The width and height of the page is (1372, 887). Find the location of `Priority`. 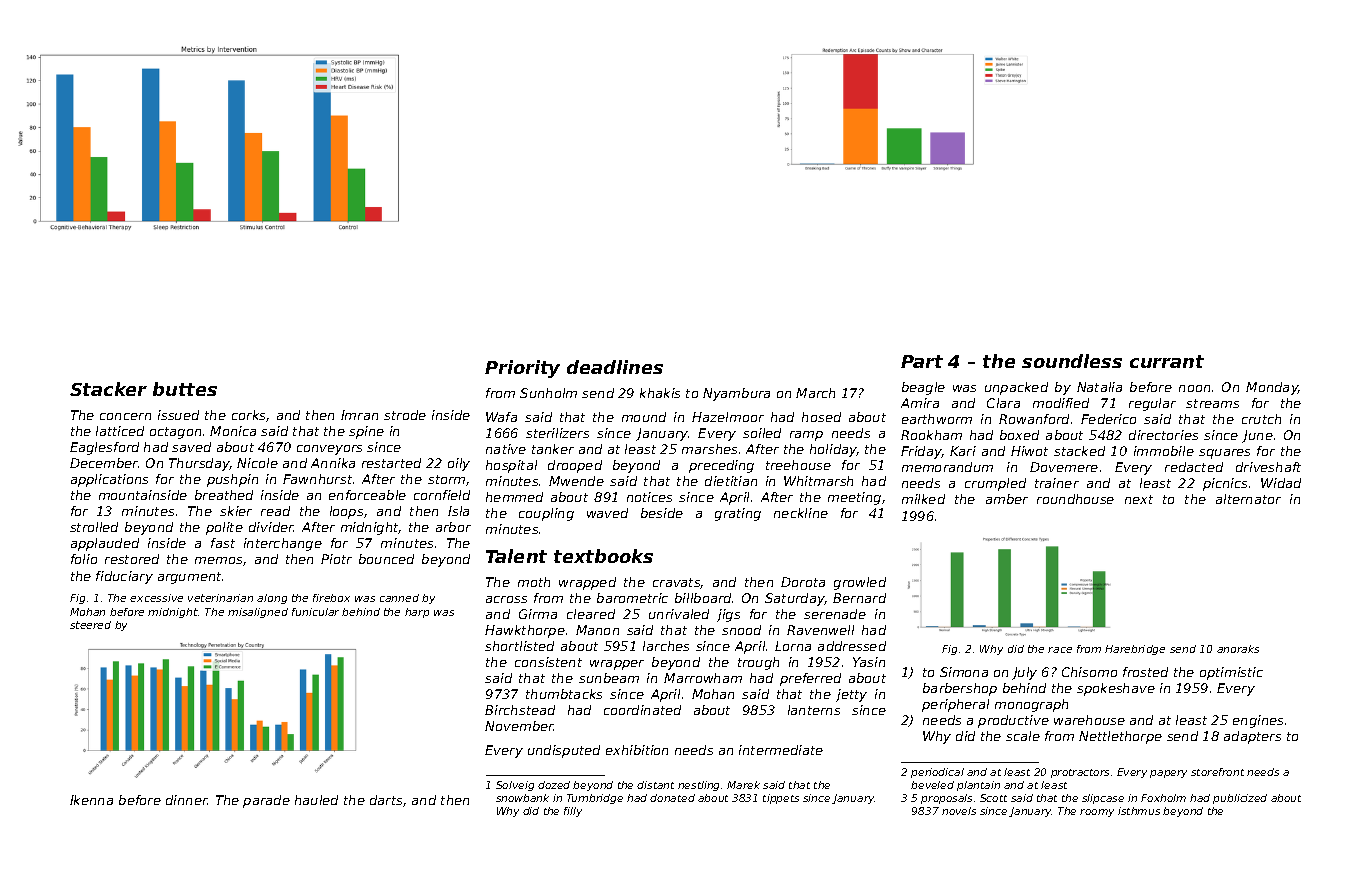

Priority is located at coordinates (522, 369).
